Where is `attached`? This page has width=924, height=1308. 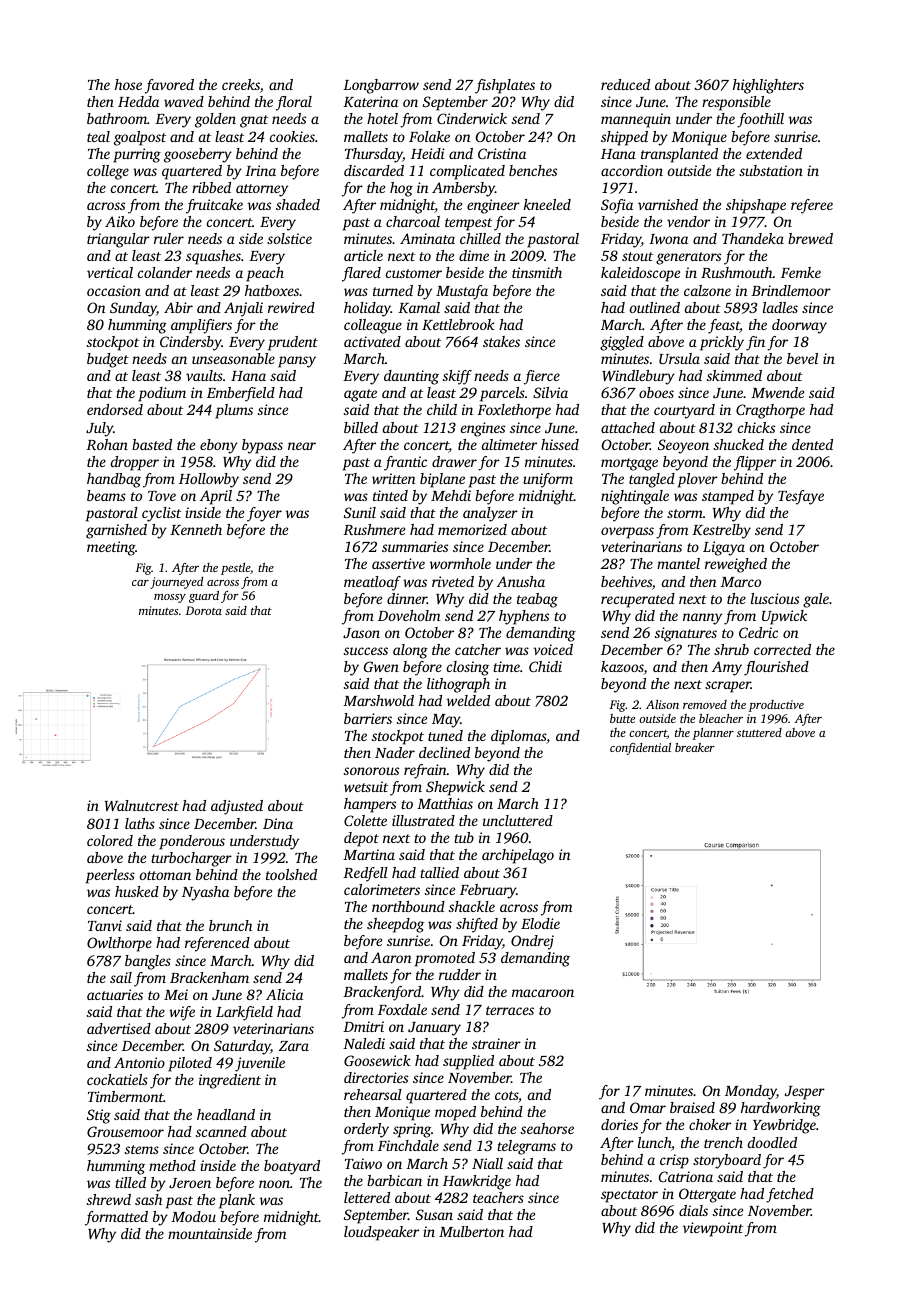
attached is located at coordinates (628, 427).
